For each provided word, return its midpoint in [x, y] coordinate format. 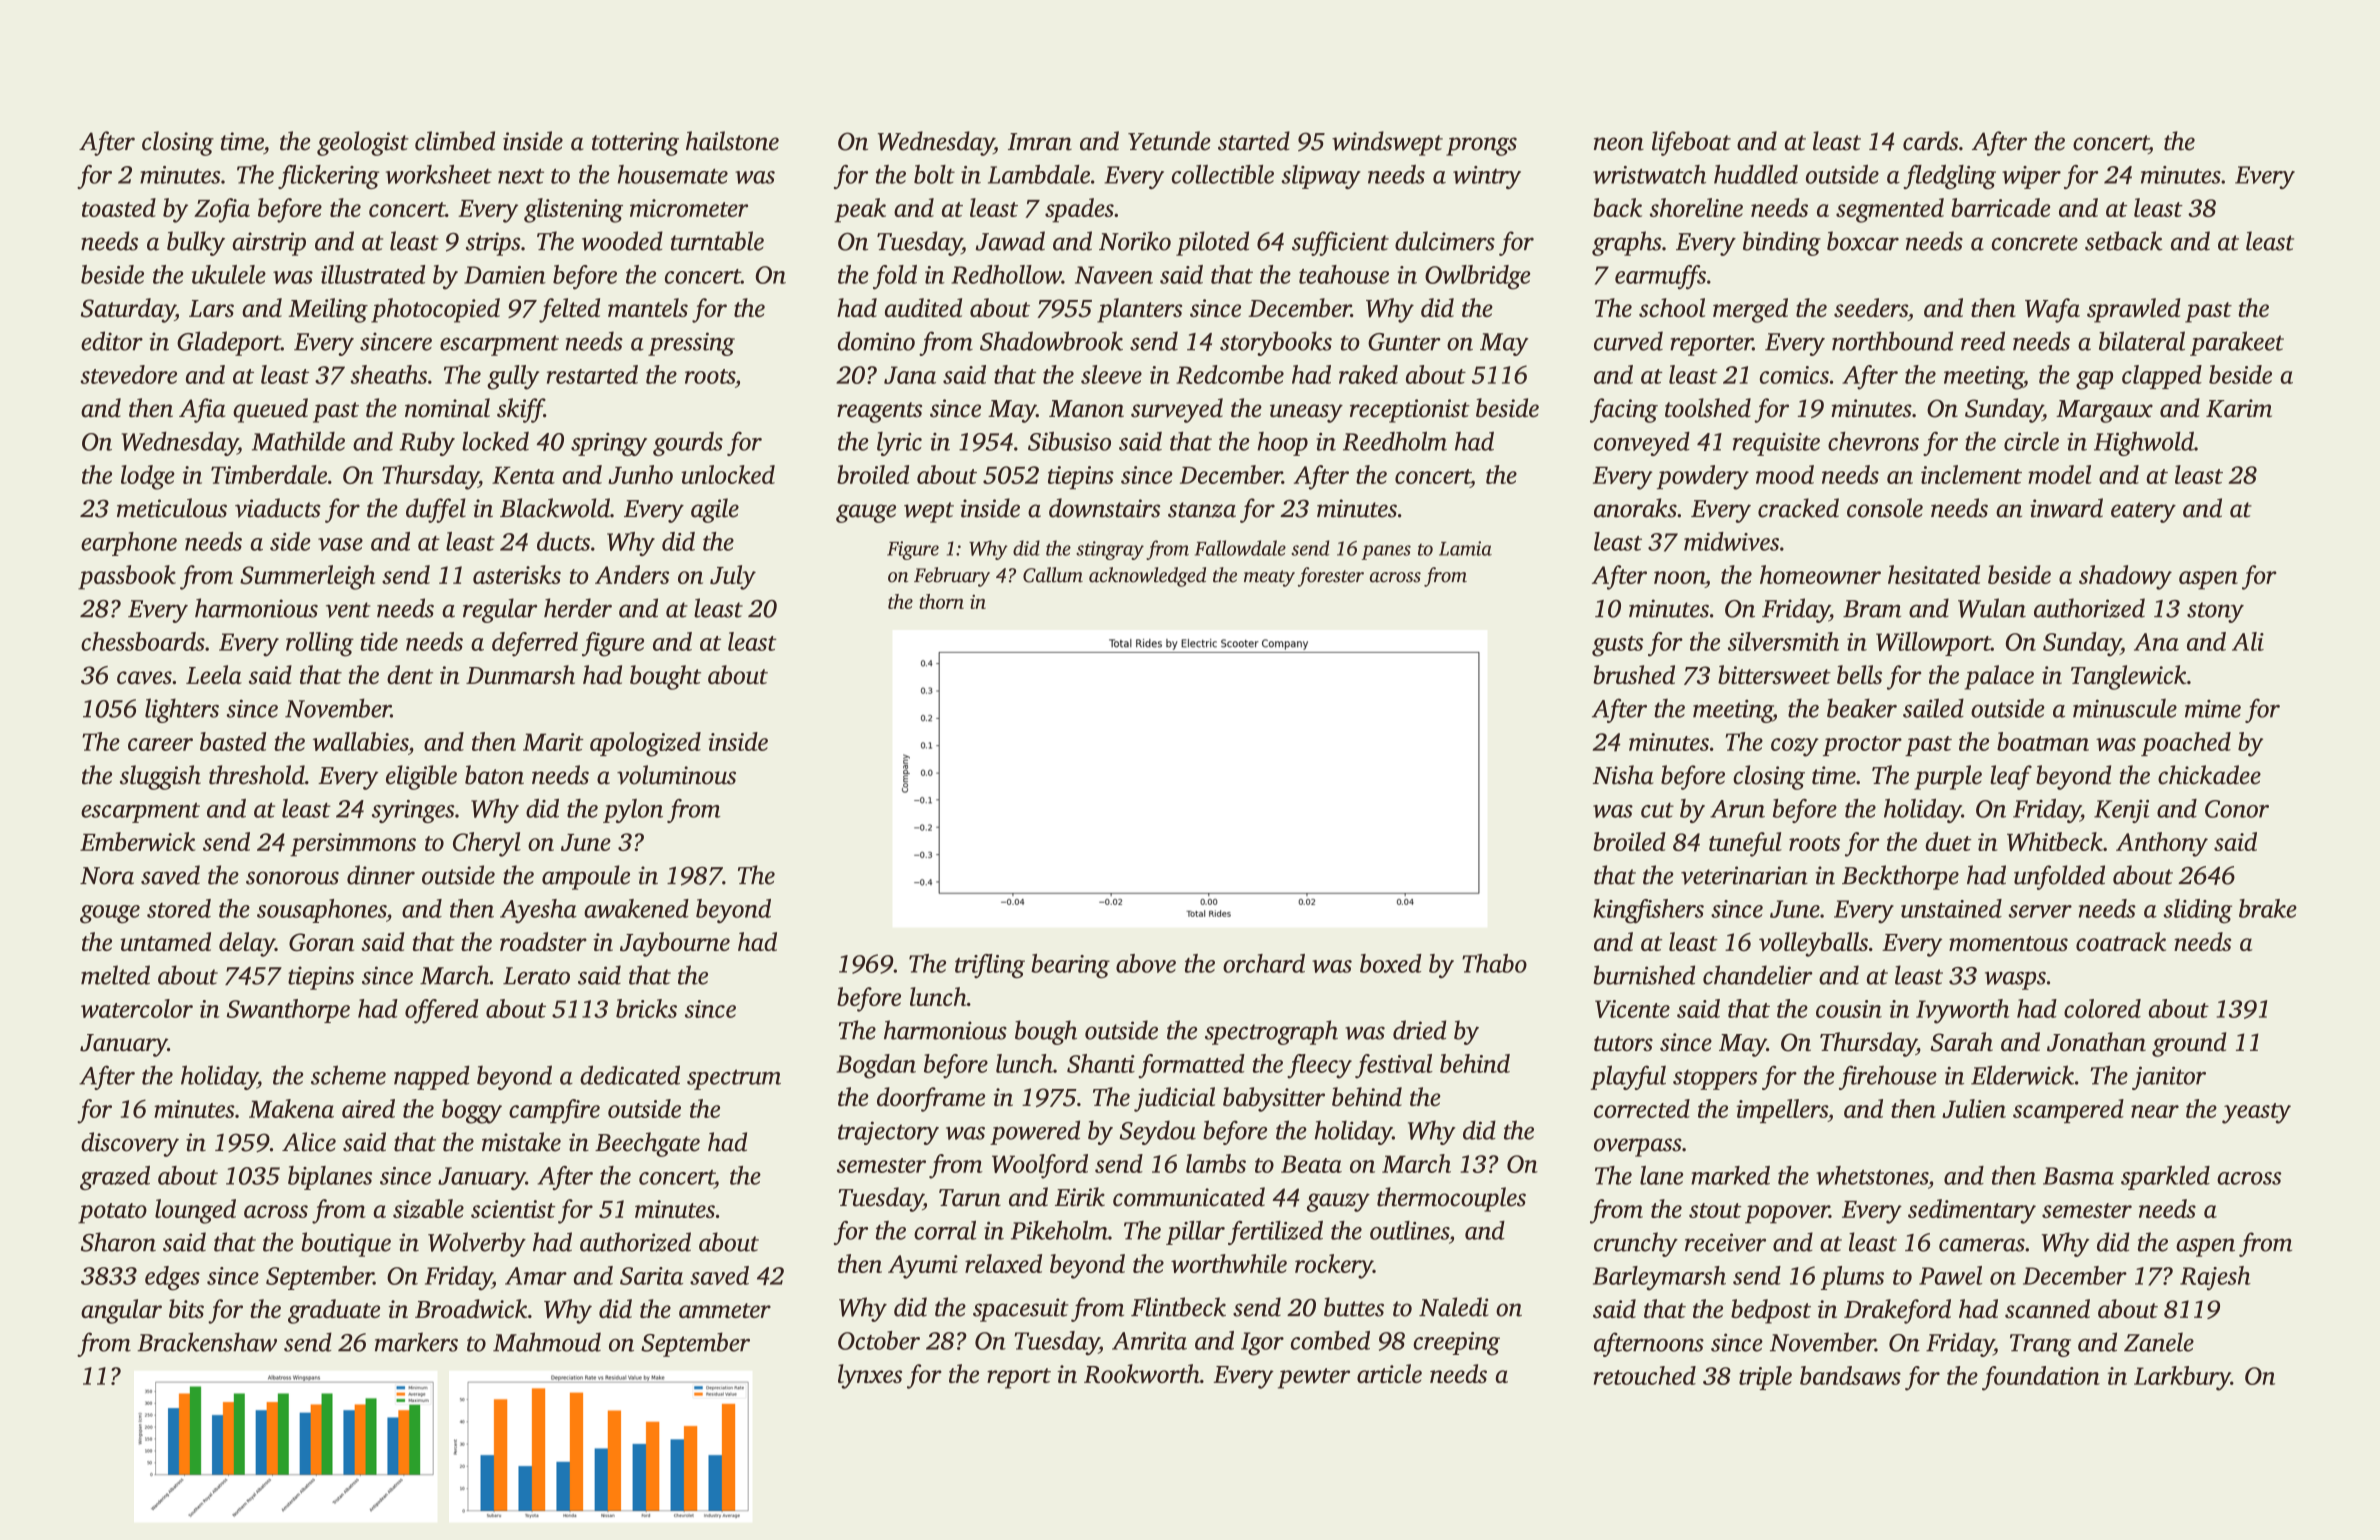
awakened [636, 908]
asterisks [517, 574]
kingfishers [1648, 911]
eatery [2143, 512]
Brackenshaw [207, 1342]
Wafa [2052, 310]
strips [493, 244]
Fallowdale [1240, 548]
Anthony [2162, 844]
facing [1624, 410]
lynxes [870, 1376]
